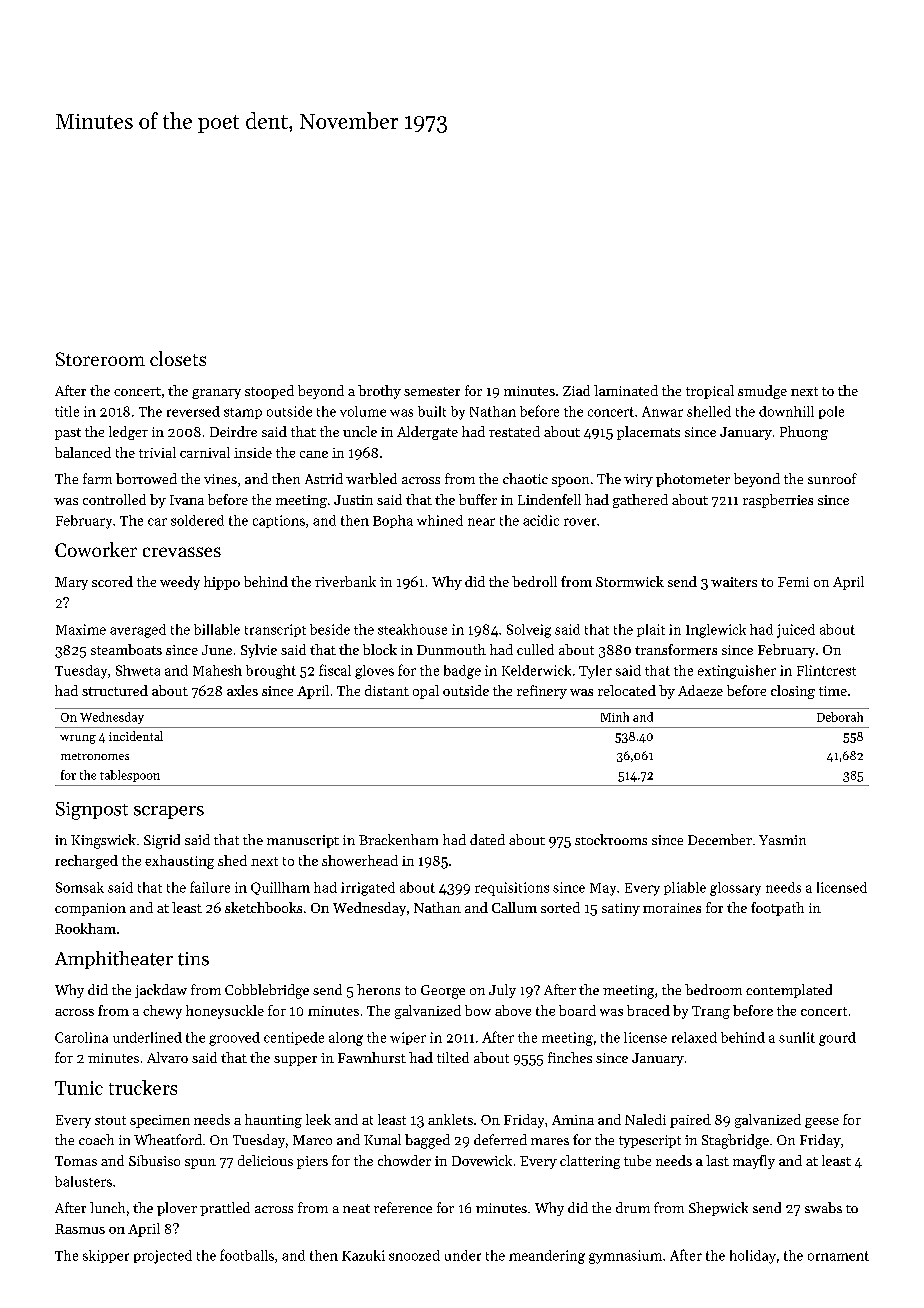 Image resolution: width=924 pixels, height=1308 pixels. What do you see at coordinates (840, 717) in the image?
I see `Deborah` at bounding box center [840, 717].
